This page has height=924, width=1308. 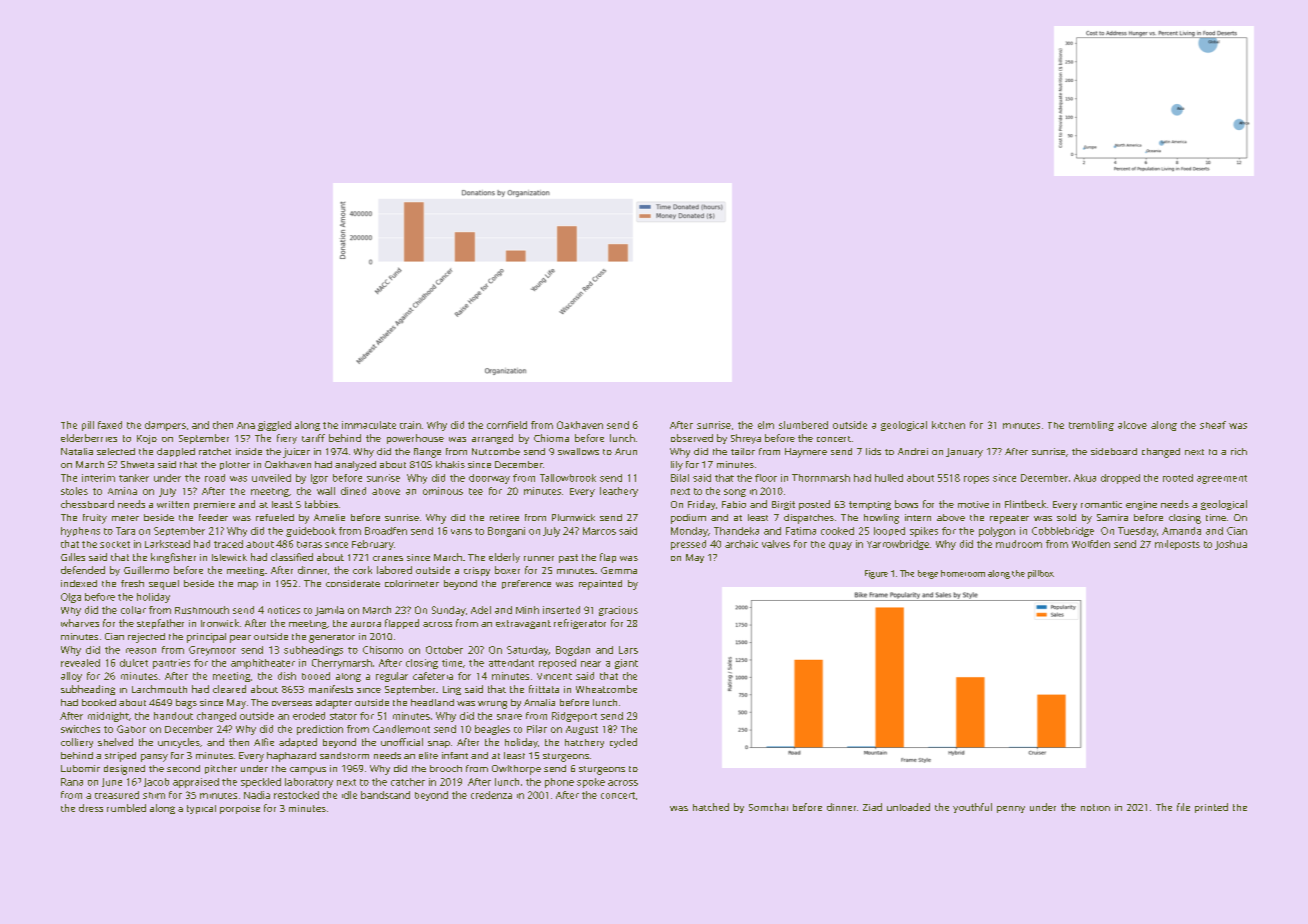 What do you see at coordinates (321, 504) in the page?
I see `tabbies` at bounding box center [321, 504].
